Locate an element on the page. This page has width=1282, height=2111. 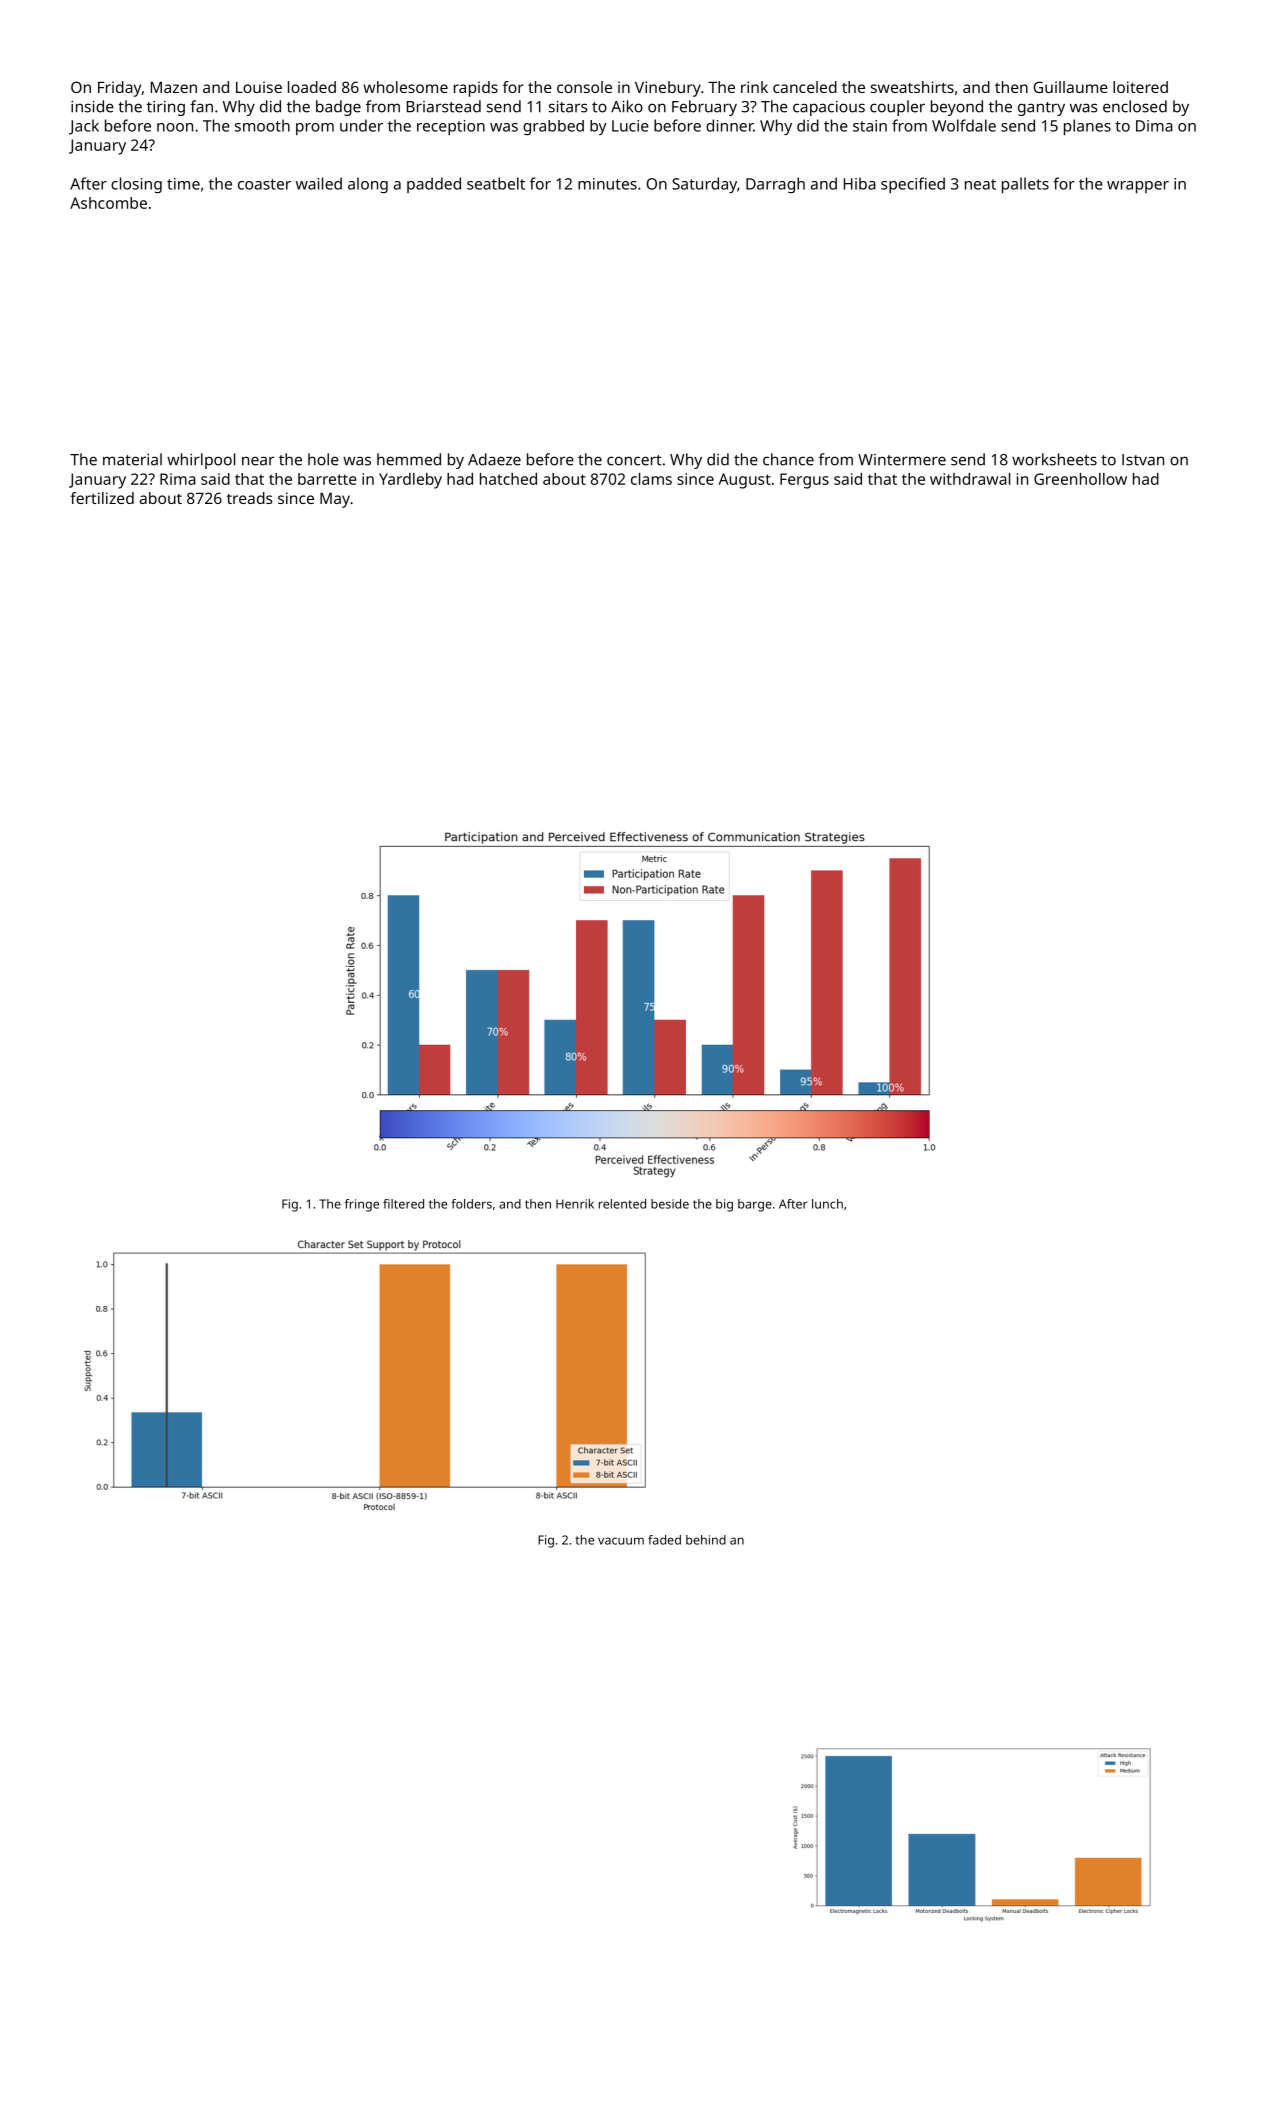
hemmed is located at coordinates (409, 459).
